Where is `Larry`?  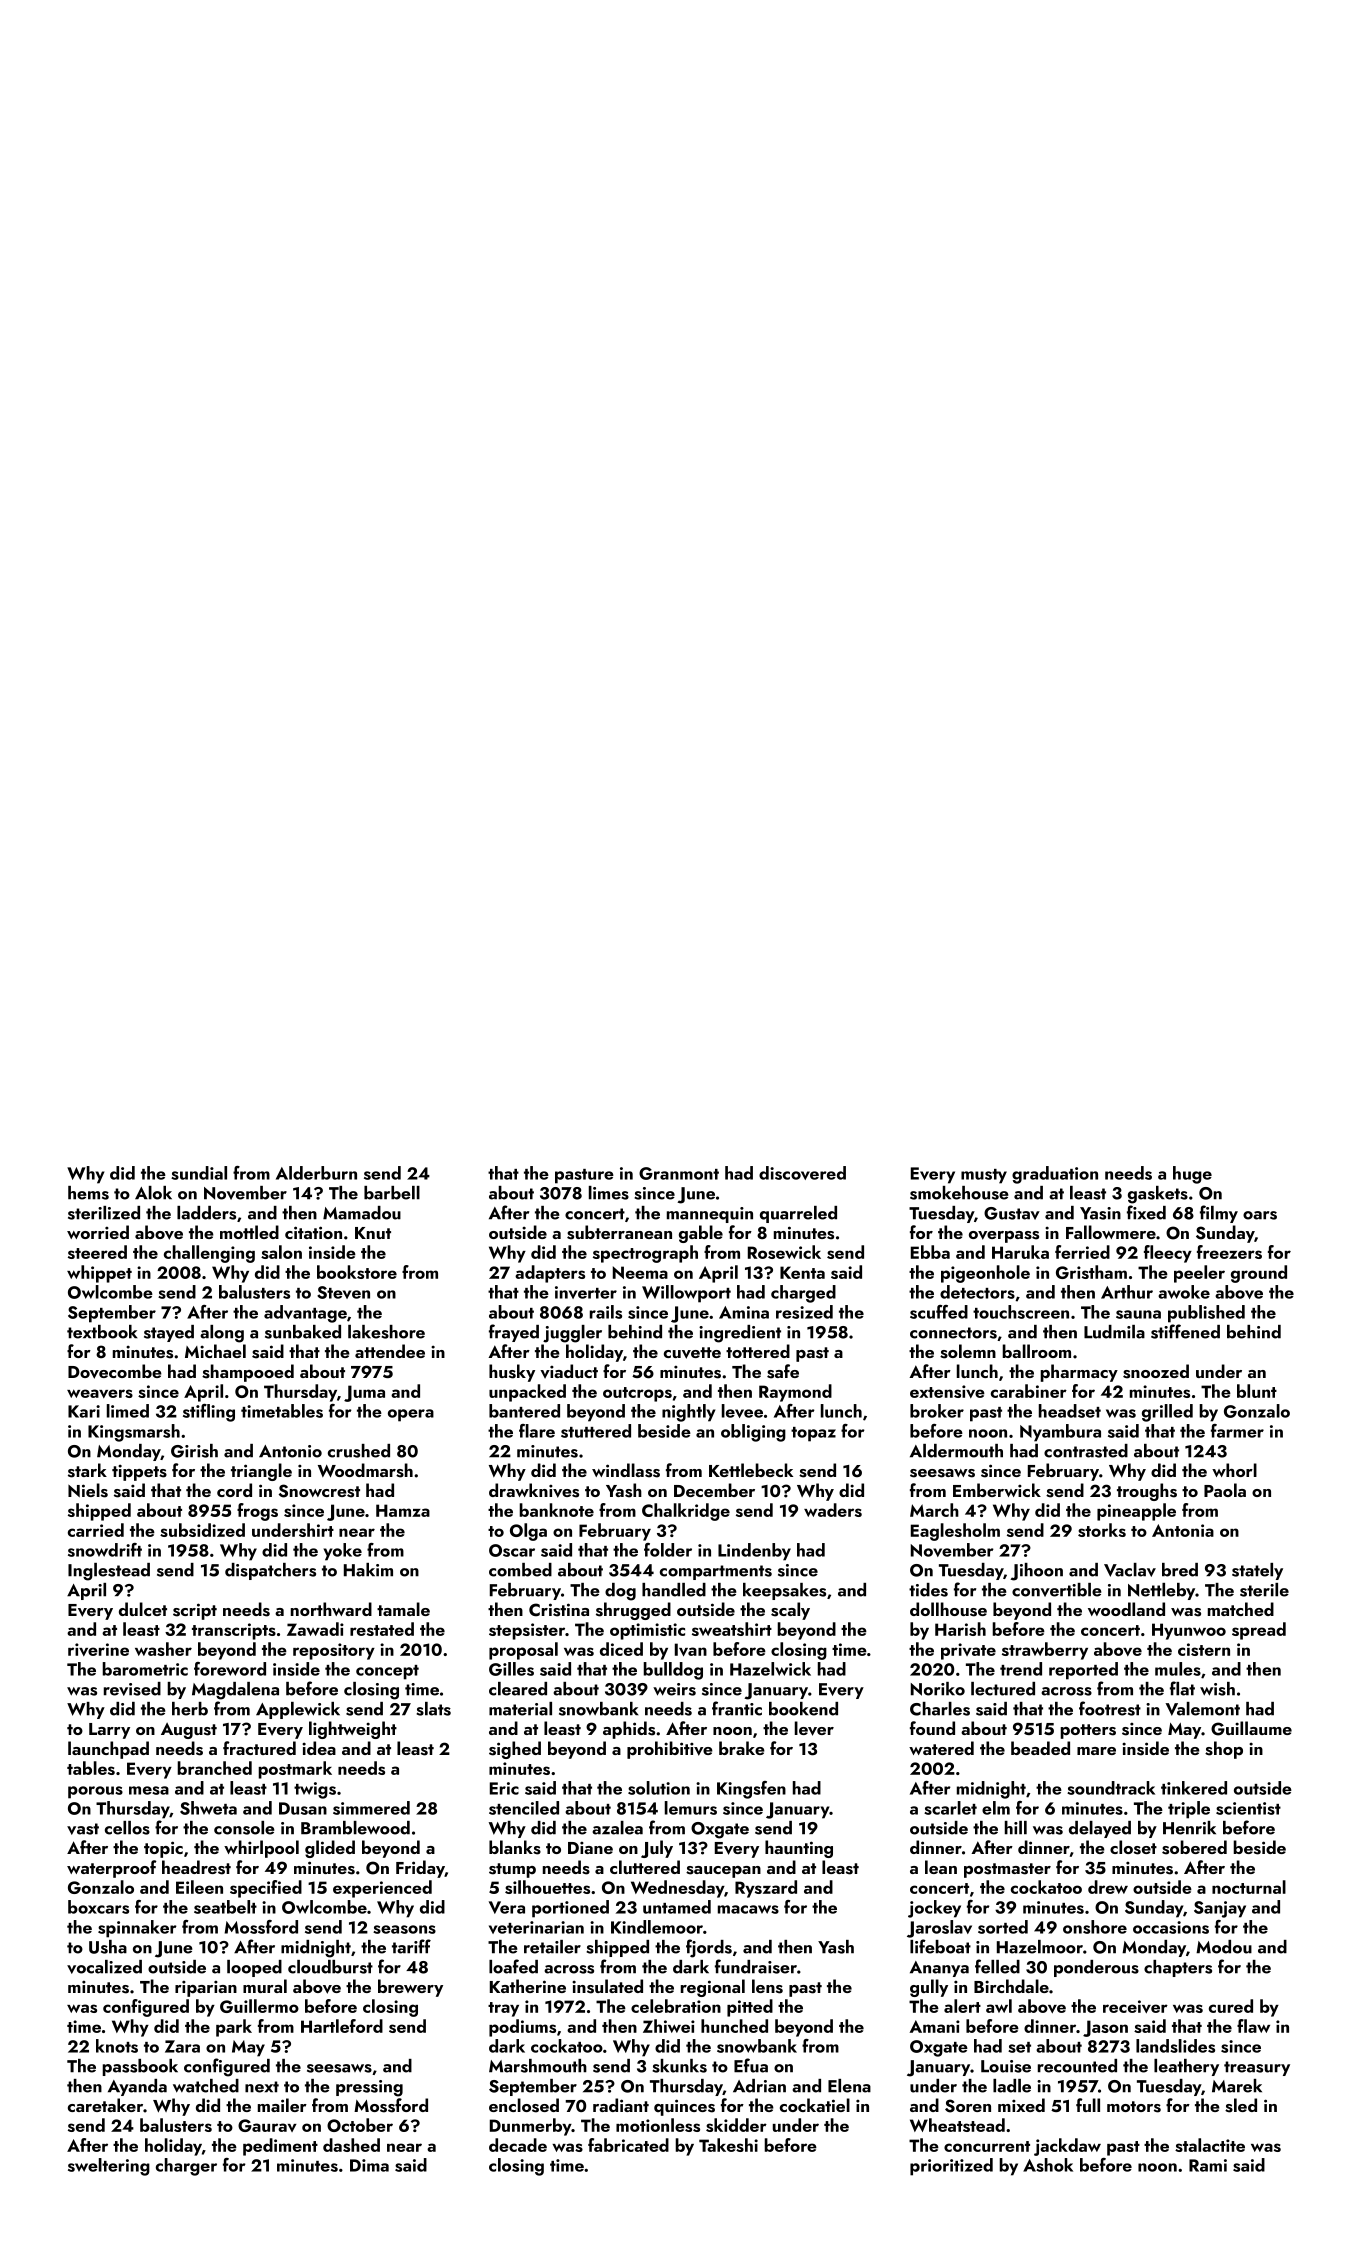 Larry is located at coordinates (109, 1731).
